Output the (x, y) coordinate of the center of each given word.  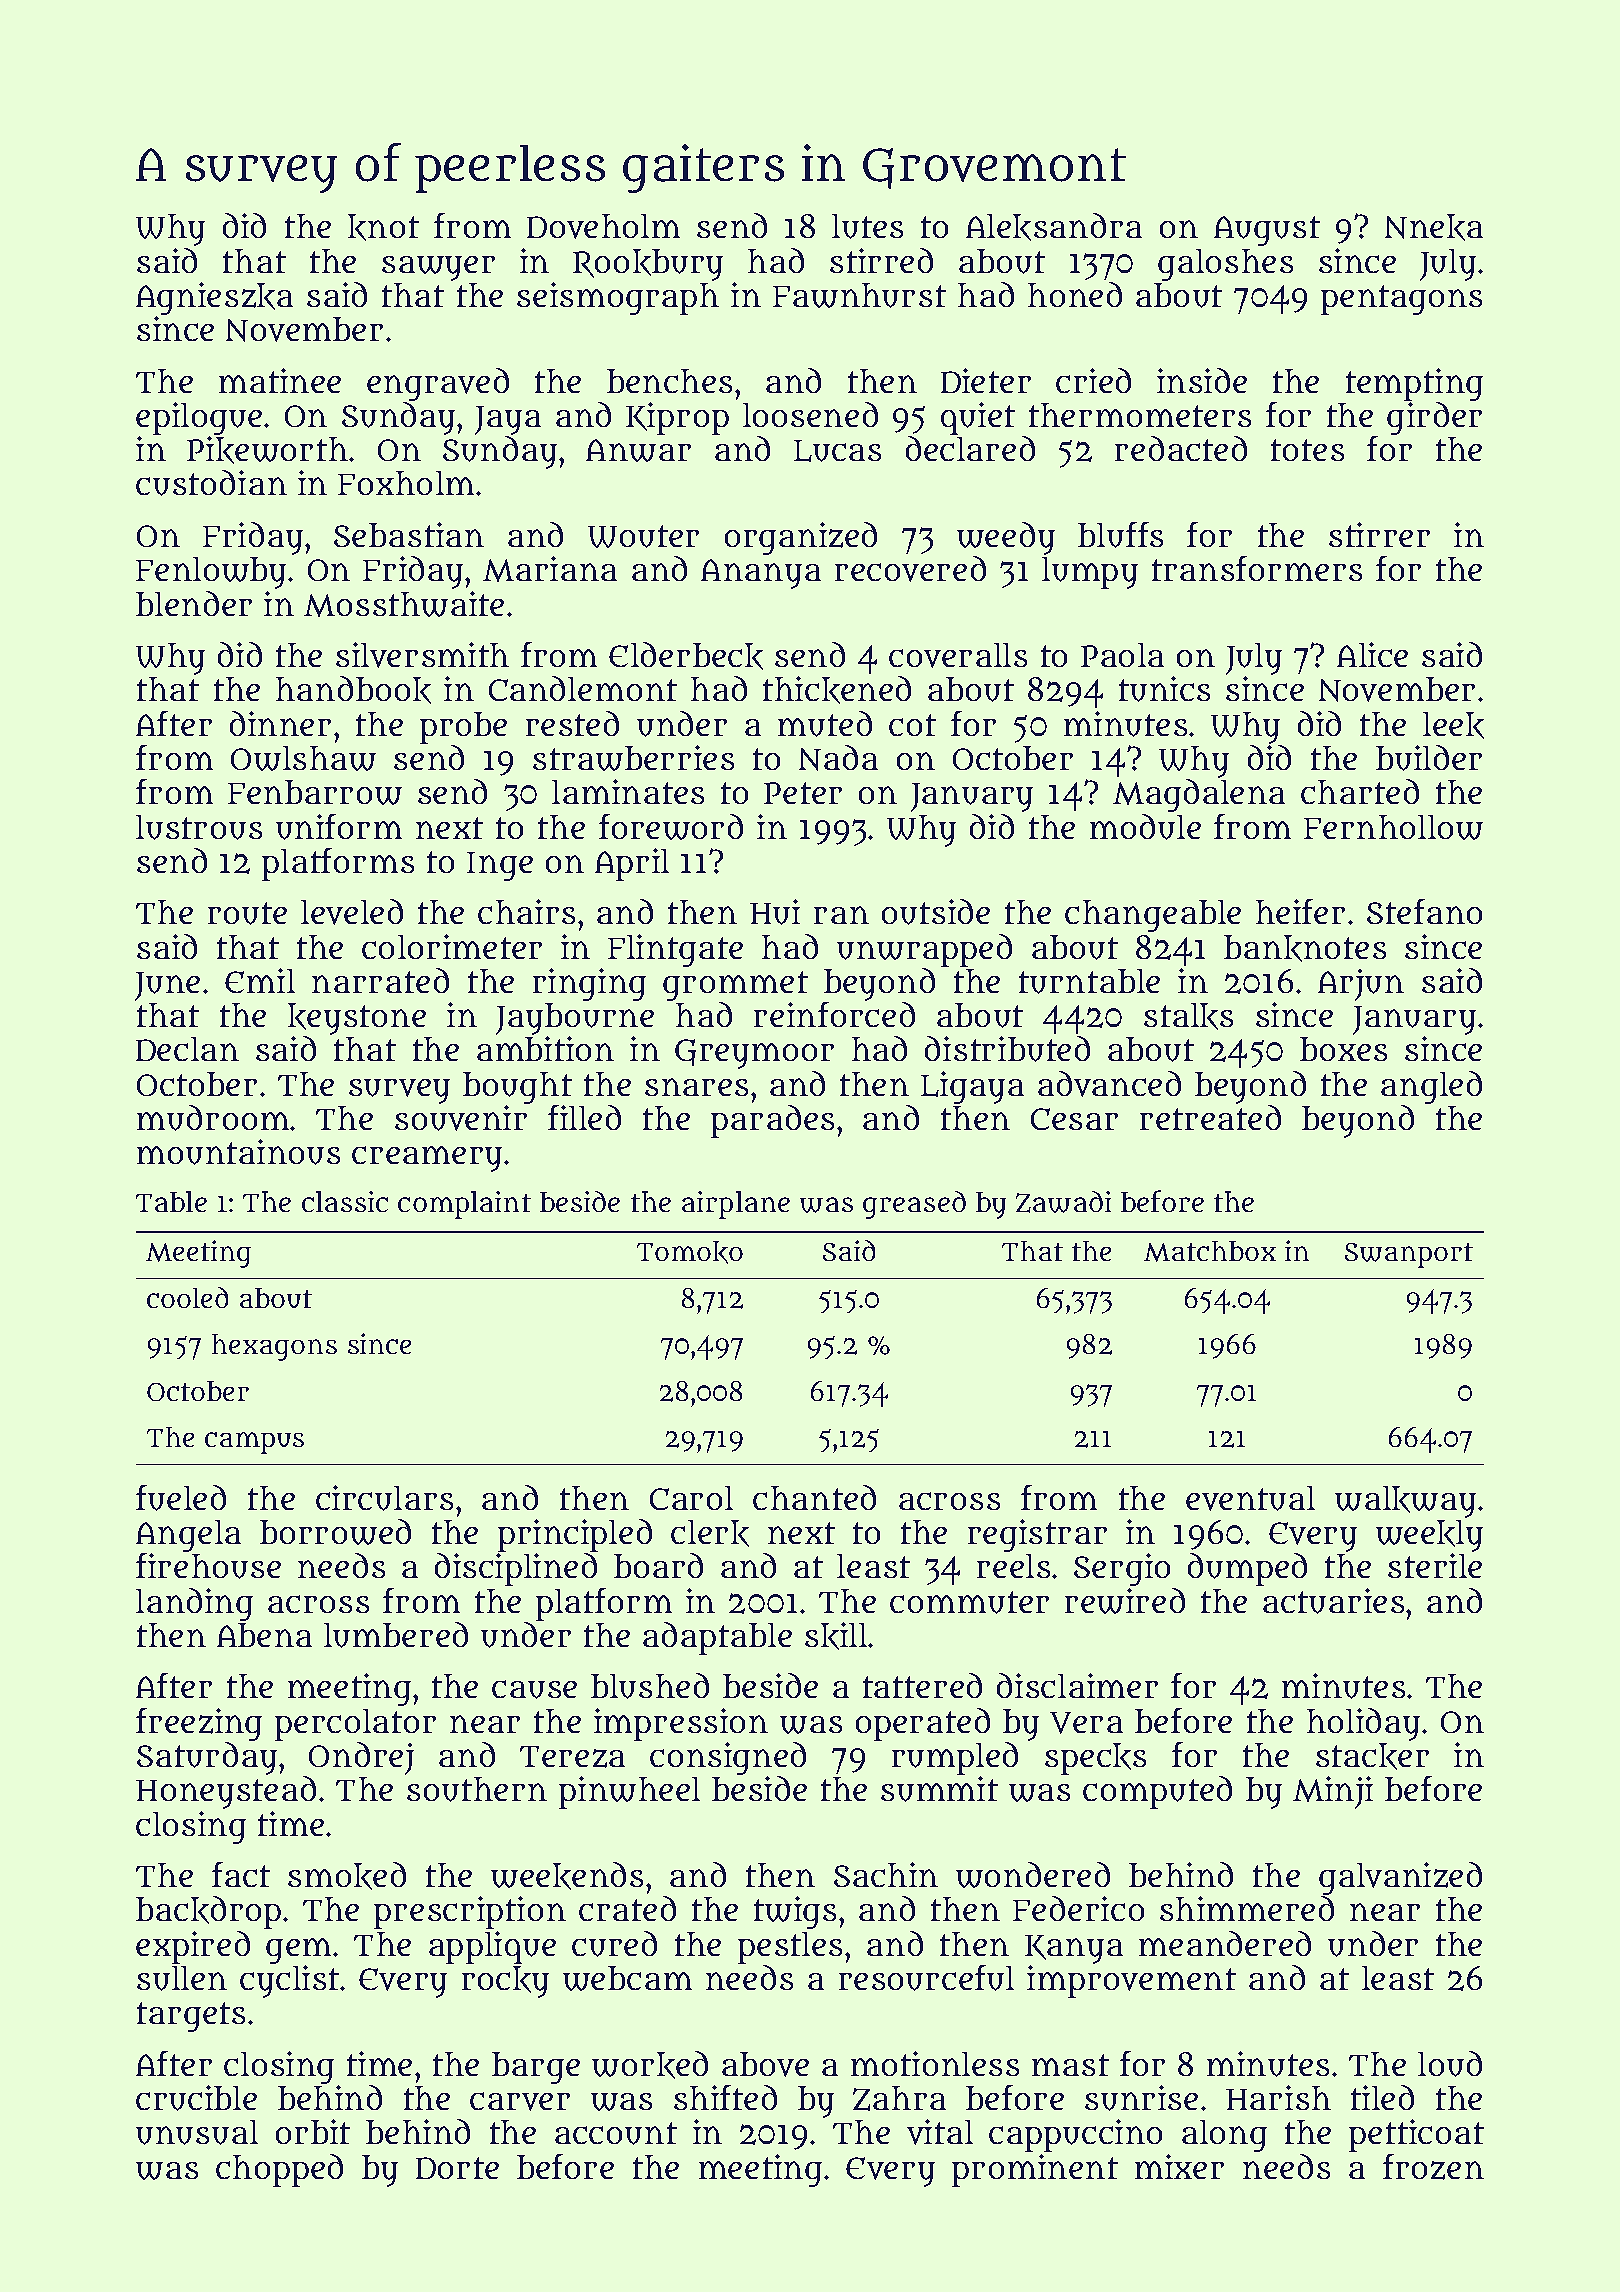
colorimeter (452, 946)
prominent (1035, 2170)
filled (584, 1117)
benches (669, 381)
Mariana (550, 569)
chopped (279, 2170)
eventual (1250, 1498)
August (1267, 231)
